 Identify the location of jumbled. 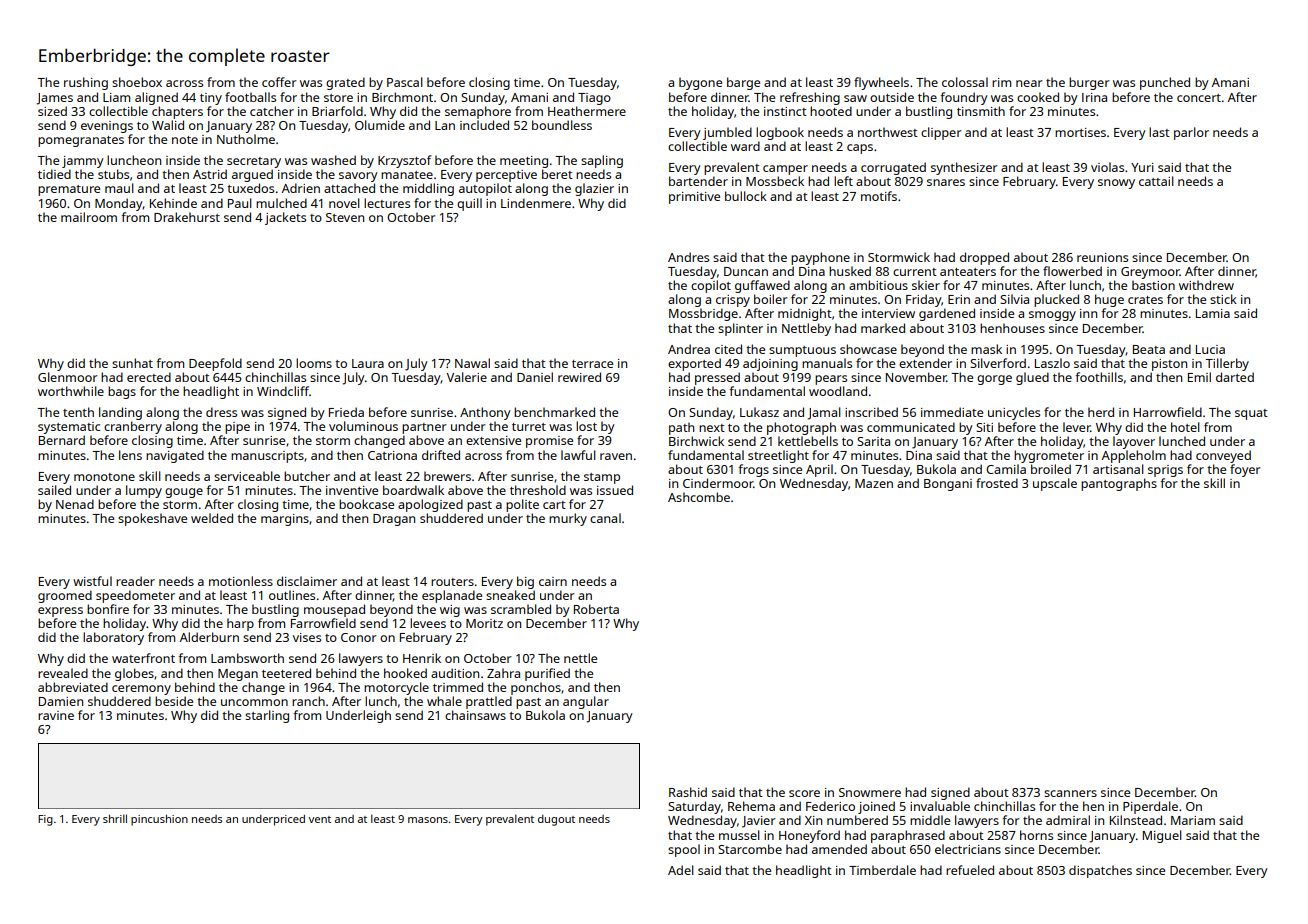
(727, 133).
